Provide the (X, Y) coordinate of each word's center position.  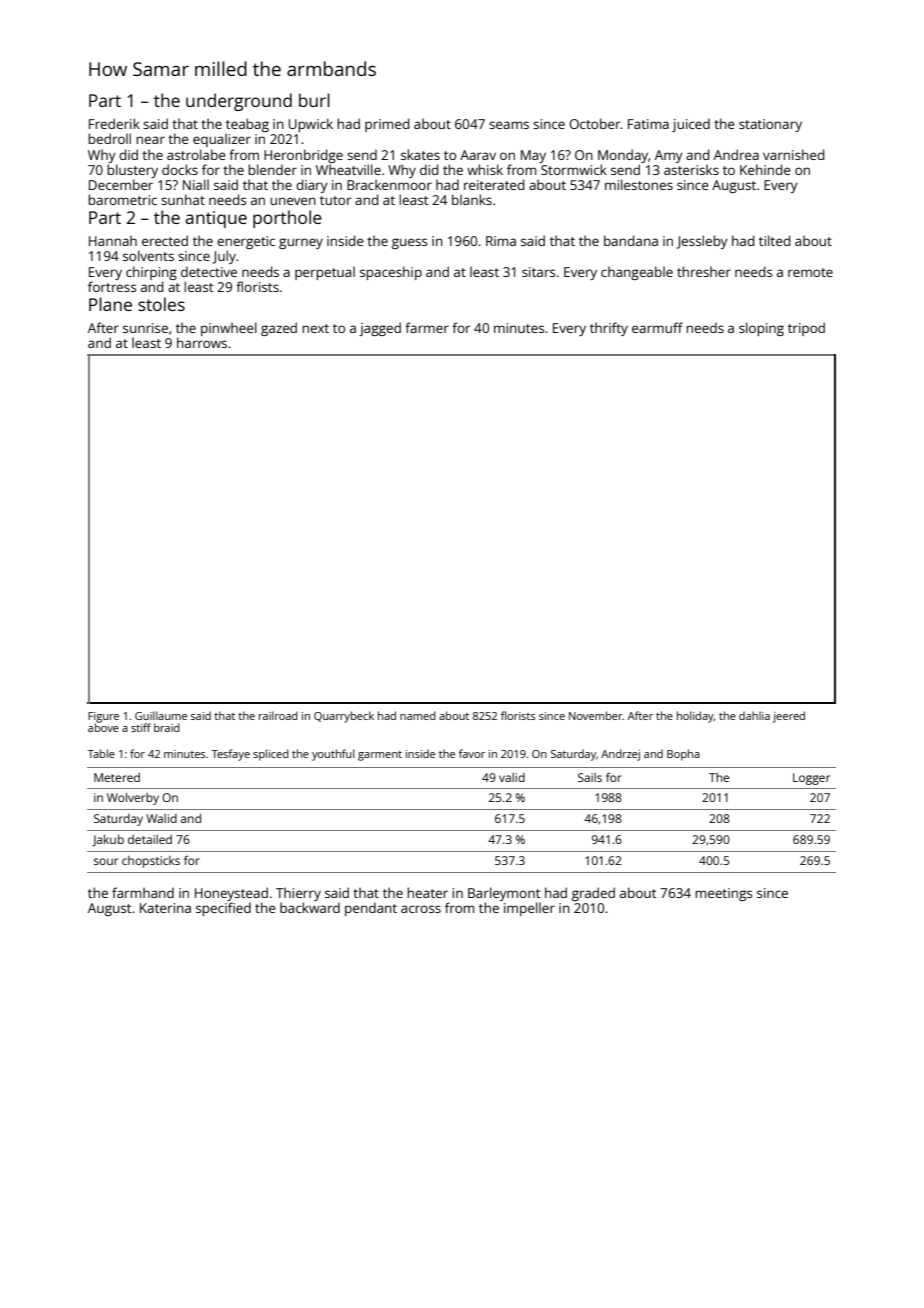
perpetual (325, 273)
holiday (695, 717)
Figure (103, 717)
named (418, 715)
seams (509, 125)
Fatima (648, 124)
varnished (793, 154)
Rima (501, 241)
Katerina (165, 908)
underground (239, 102)
